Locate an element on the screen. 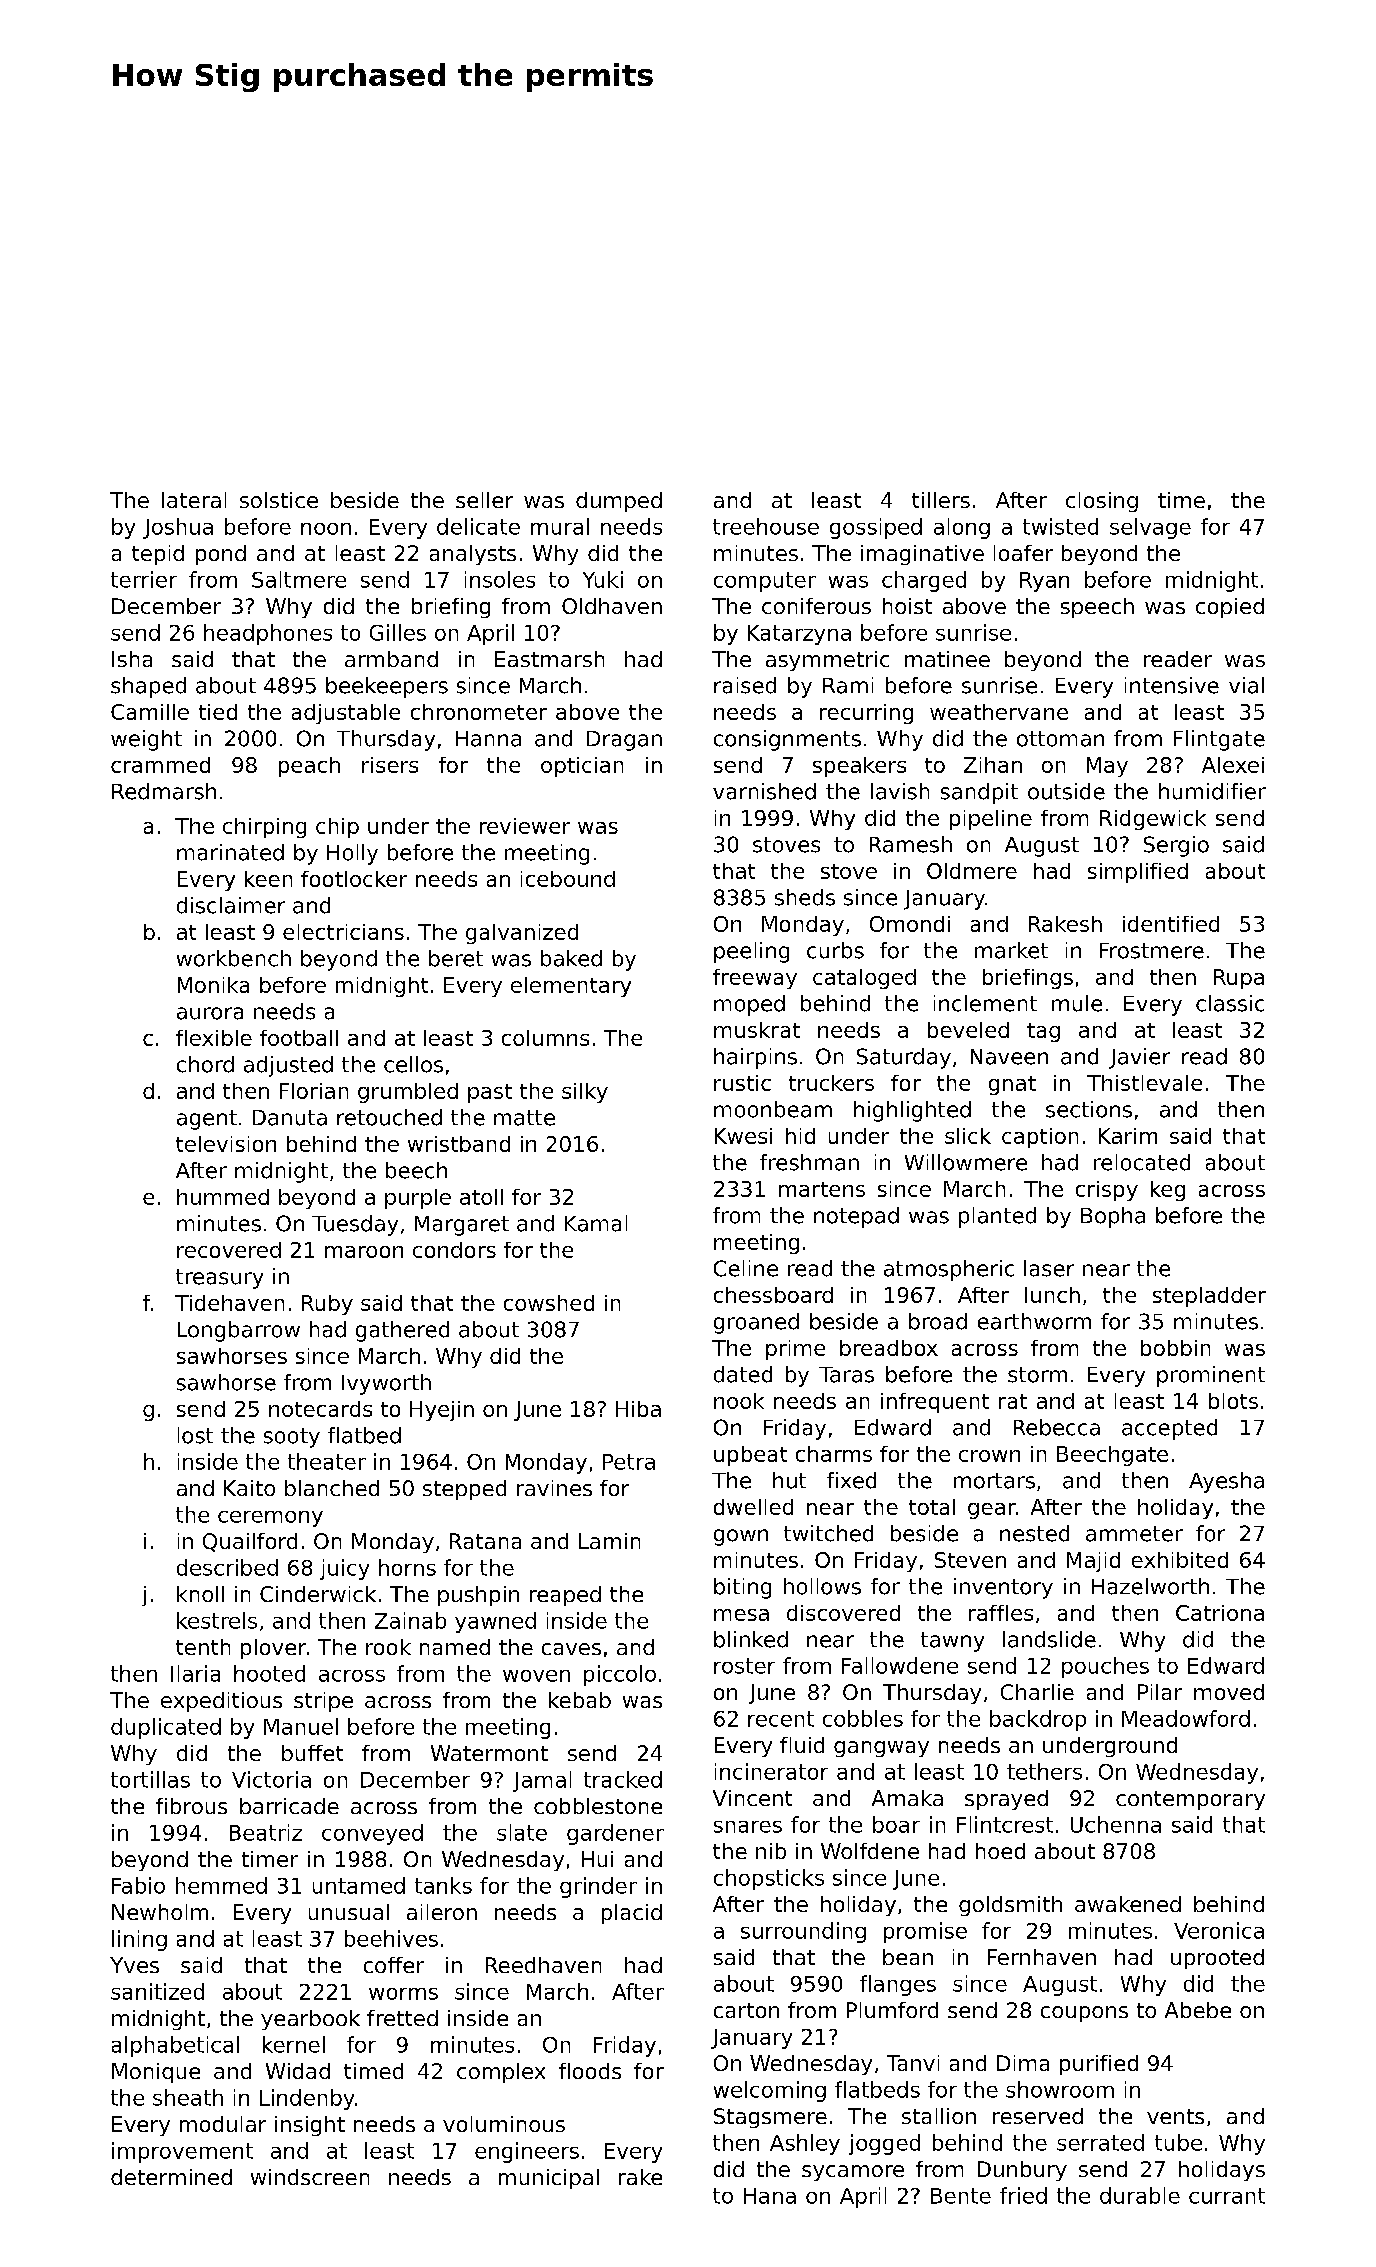  floods is located at coordinates (590, 2071).
